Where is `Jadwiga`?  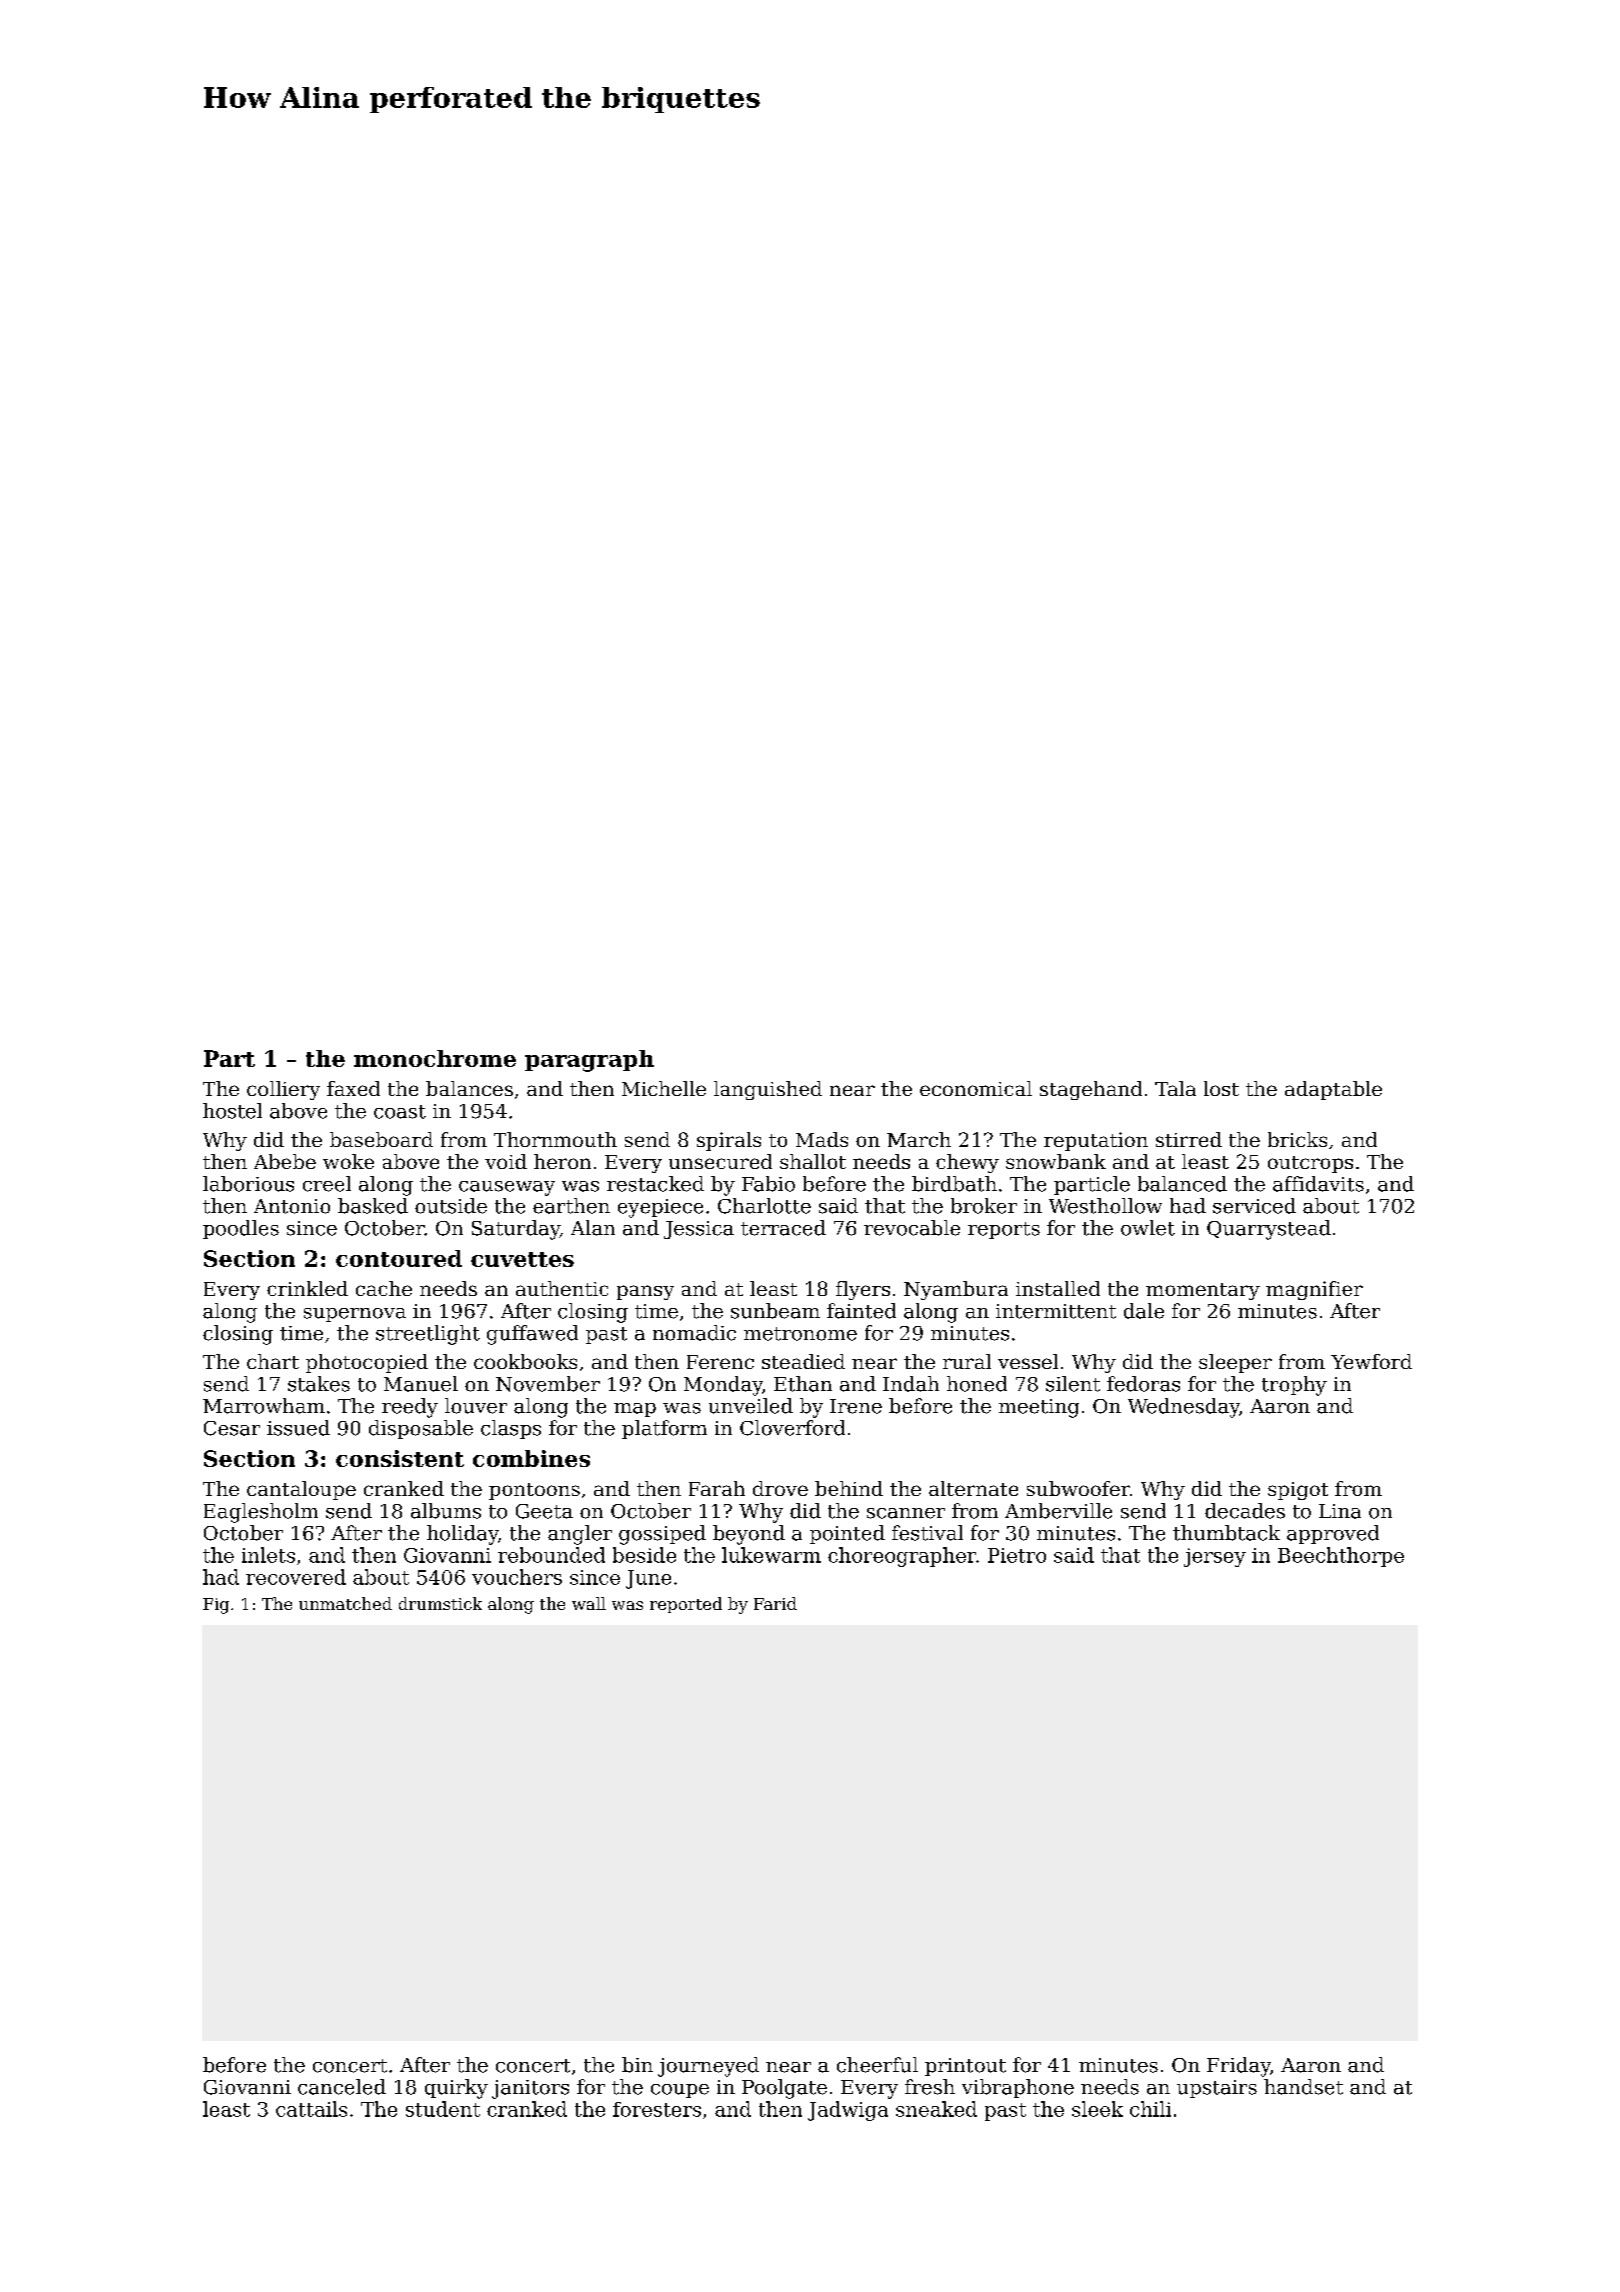
Jadwiga is located at coordinates (848, 2111).
